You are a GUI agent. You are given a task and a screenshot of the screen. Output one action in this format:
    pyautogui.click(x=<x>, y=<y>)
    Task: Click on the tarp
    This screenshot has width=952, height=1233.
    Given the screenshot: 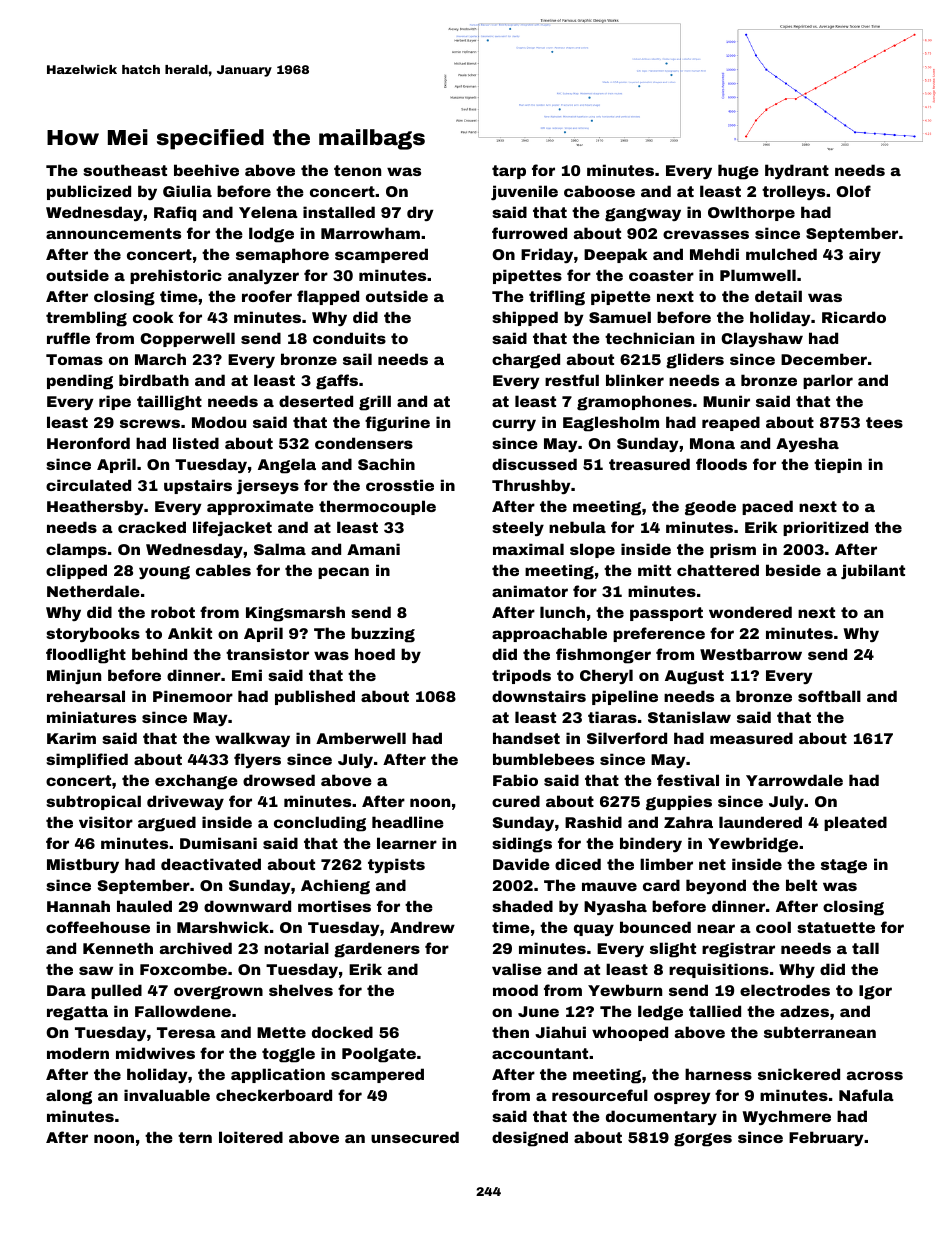 What is the action you would take?
    pyautogui.click(x=509, y=172)
